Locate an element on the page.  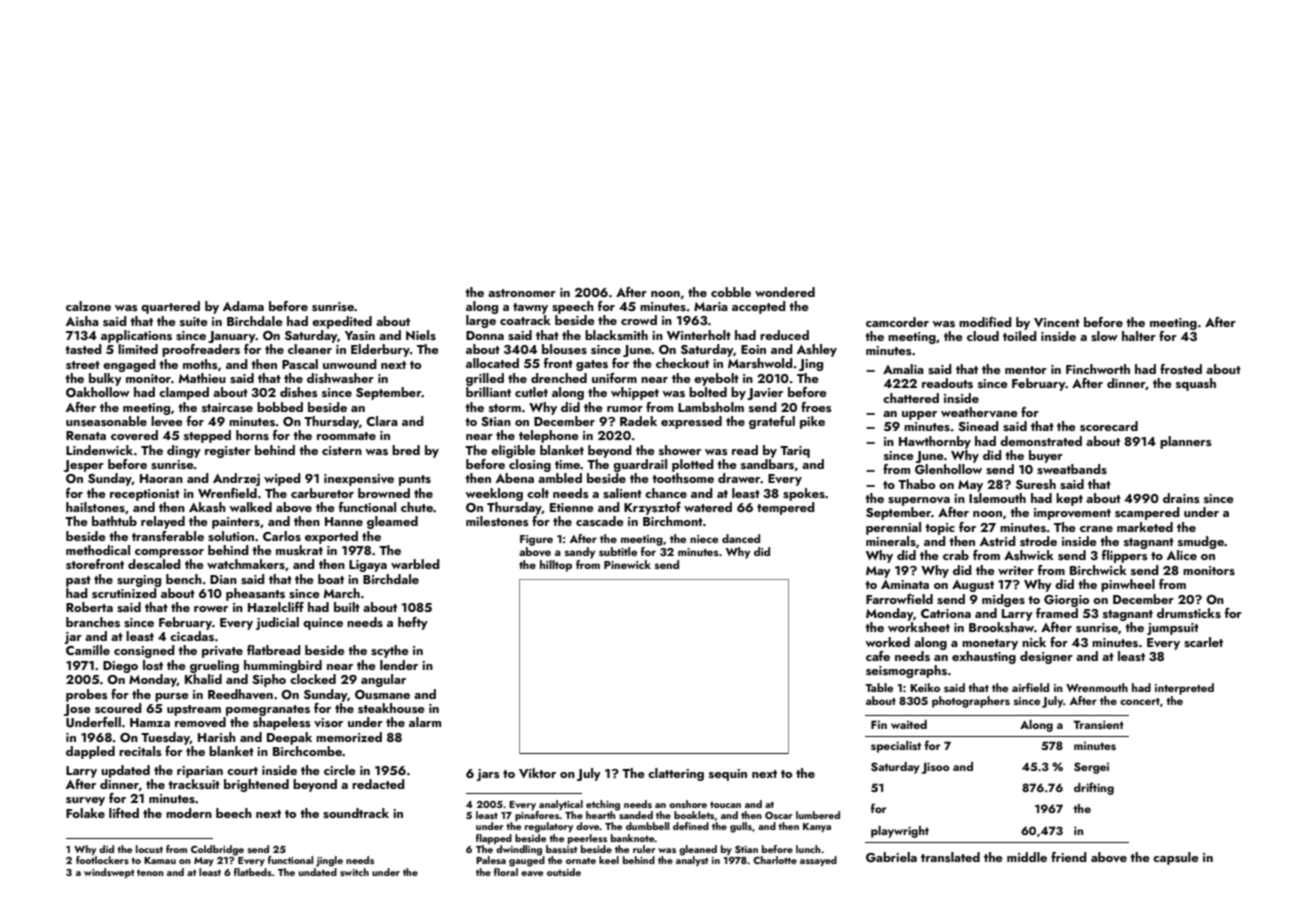
calzone is located at coordinates (88, 306).
